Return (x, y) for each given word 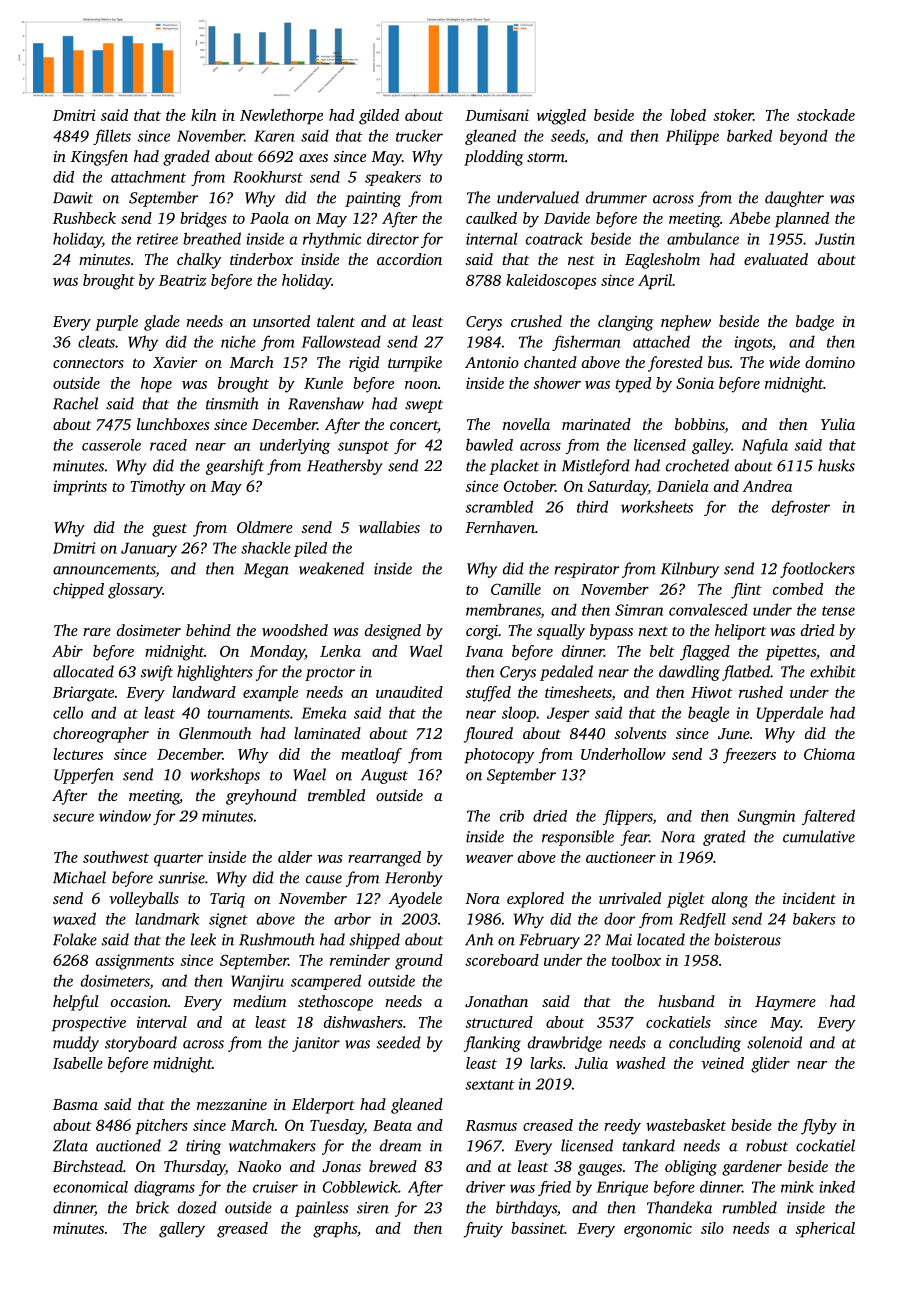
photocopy (499, 756)
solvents (640, 733)
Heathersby (345, 467)
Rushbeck (84, 218)
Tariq (227, 900)
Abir (67, 651)
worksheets (657, 506)
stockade (826, 115)
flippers (628, 817)
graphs (335, 1230)
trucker (419, 135)
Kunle (323, 383)
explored (535, 900)
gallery (182, 1230)
